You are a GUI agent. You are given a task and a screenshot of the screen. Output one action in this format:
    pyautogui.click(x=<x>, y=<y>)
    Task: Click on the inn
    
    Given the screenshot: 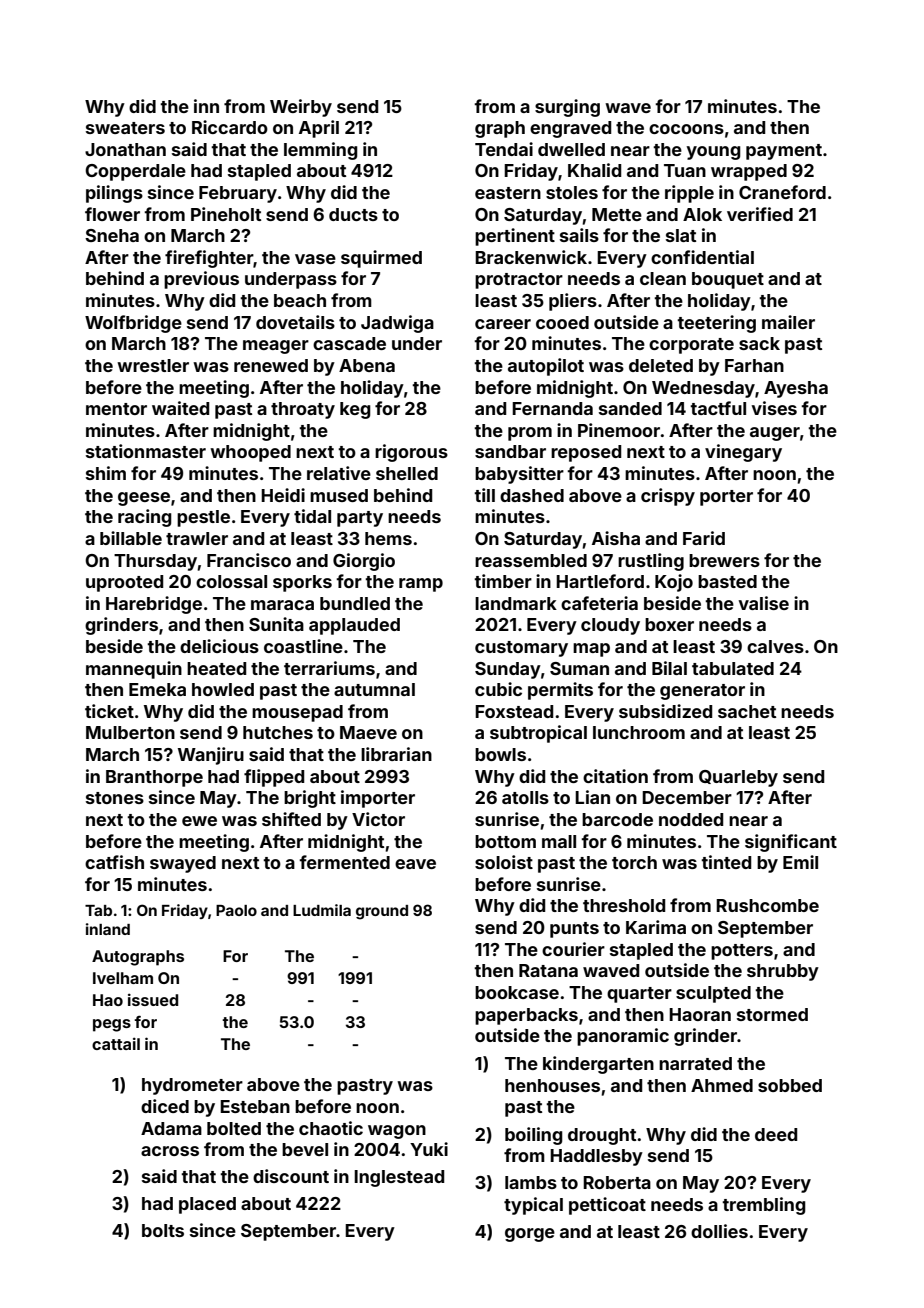 What is the action you would take?
    pyautogui.click(x=206, y=106)
